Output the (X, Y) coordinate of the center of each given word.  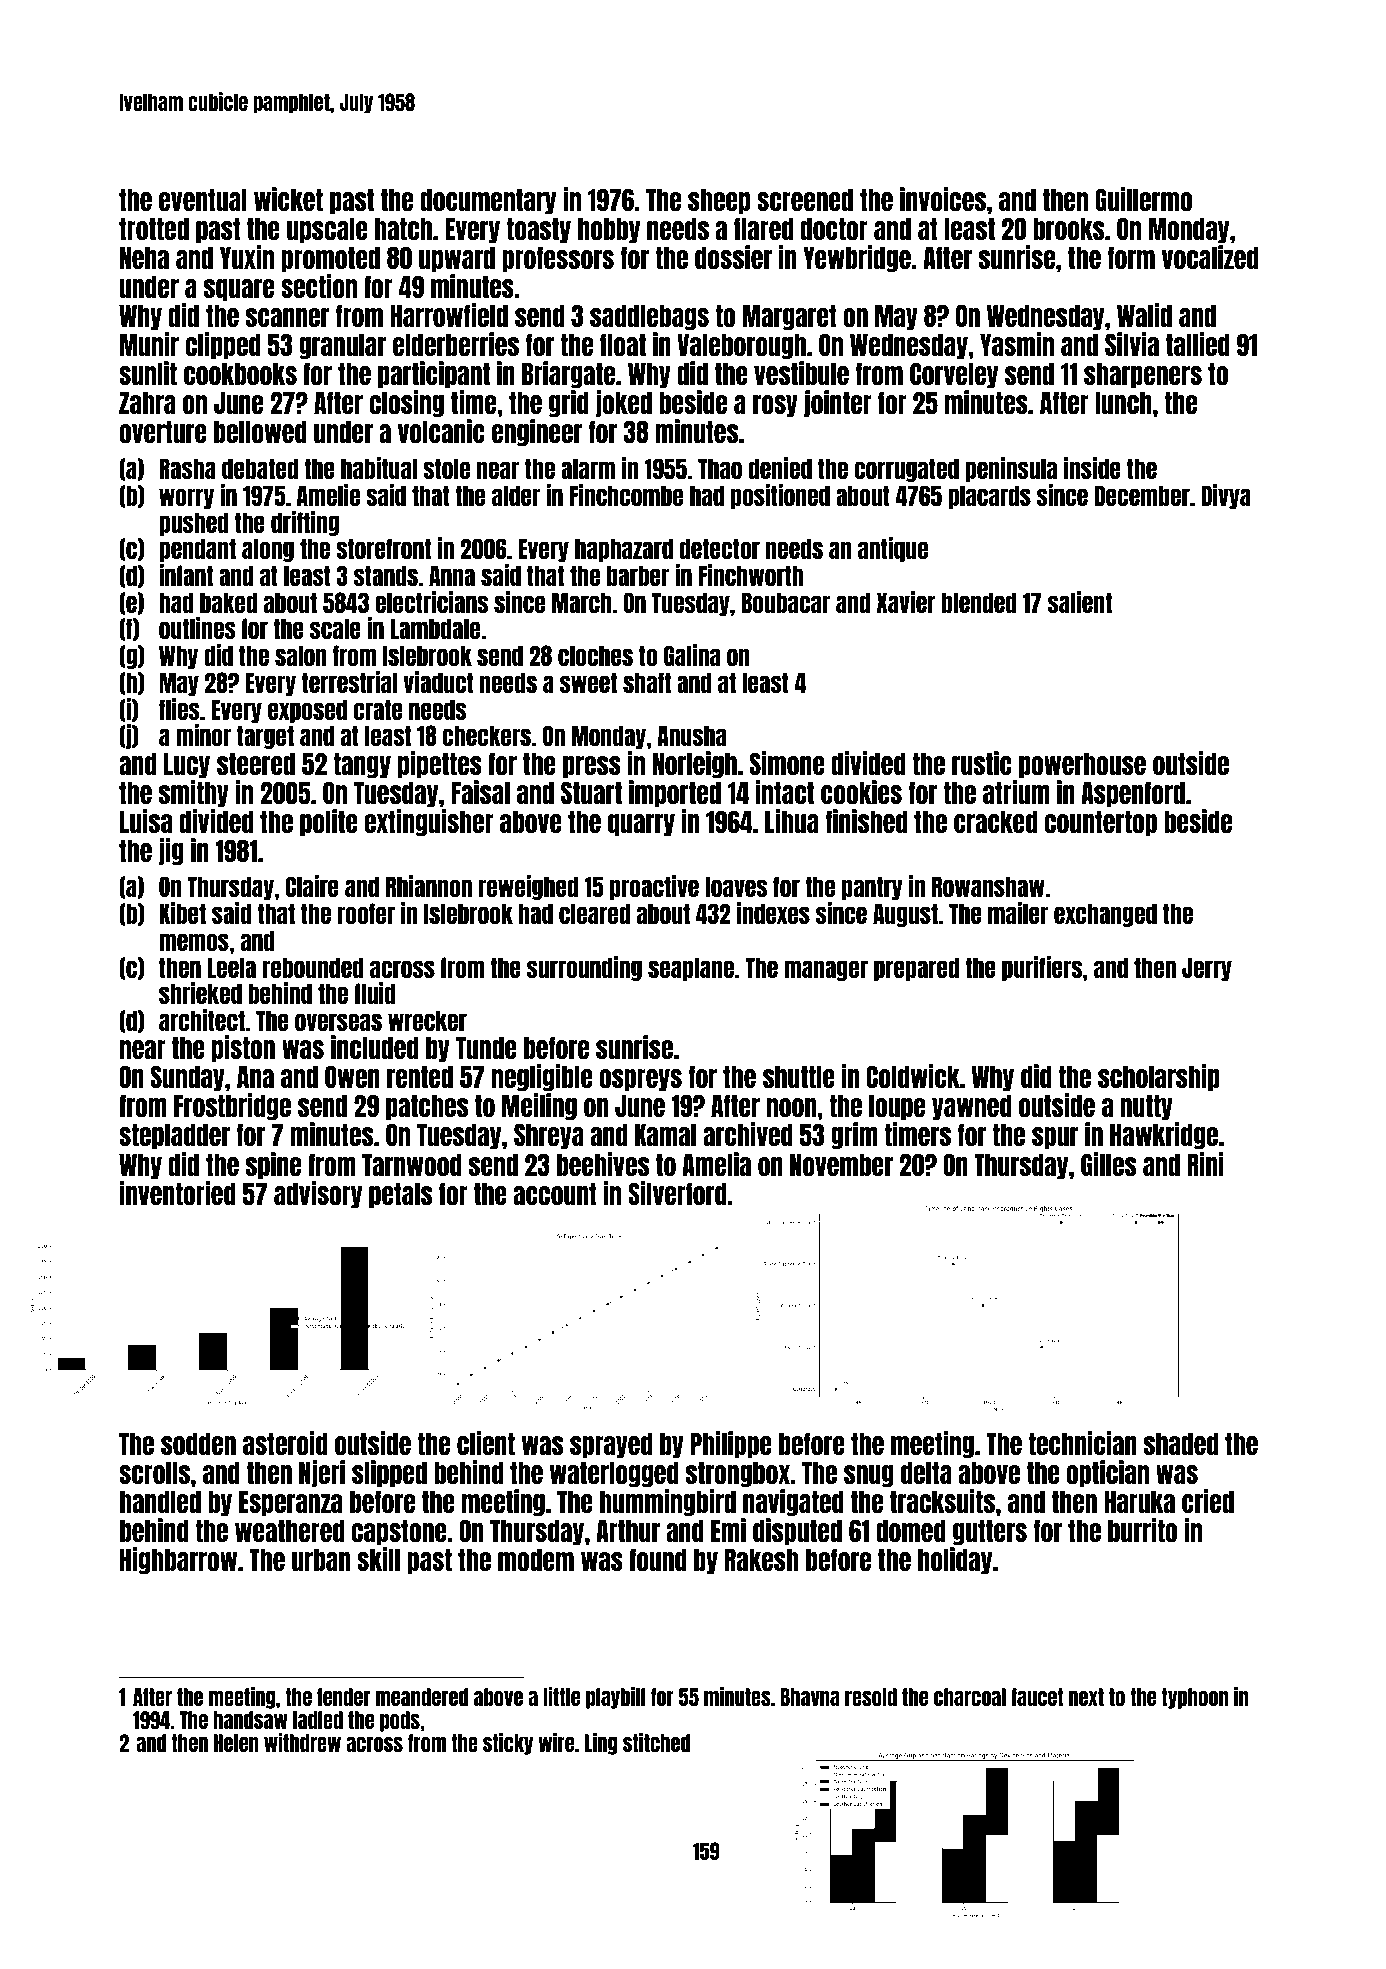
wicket (288, 199)
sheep (719, 201)
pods (400, 1721)
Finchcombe (626, 495)
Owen (352, 1076)
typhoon (1195, 1698)
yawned (972, 1107)
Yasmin (1017, 344)
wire (556, 1742)
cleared (594, 913)
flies (179, 709)
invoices (943, 199)
